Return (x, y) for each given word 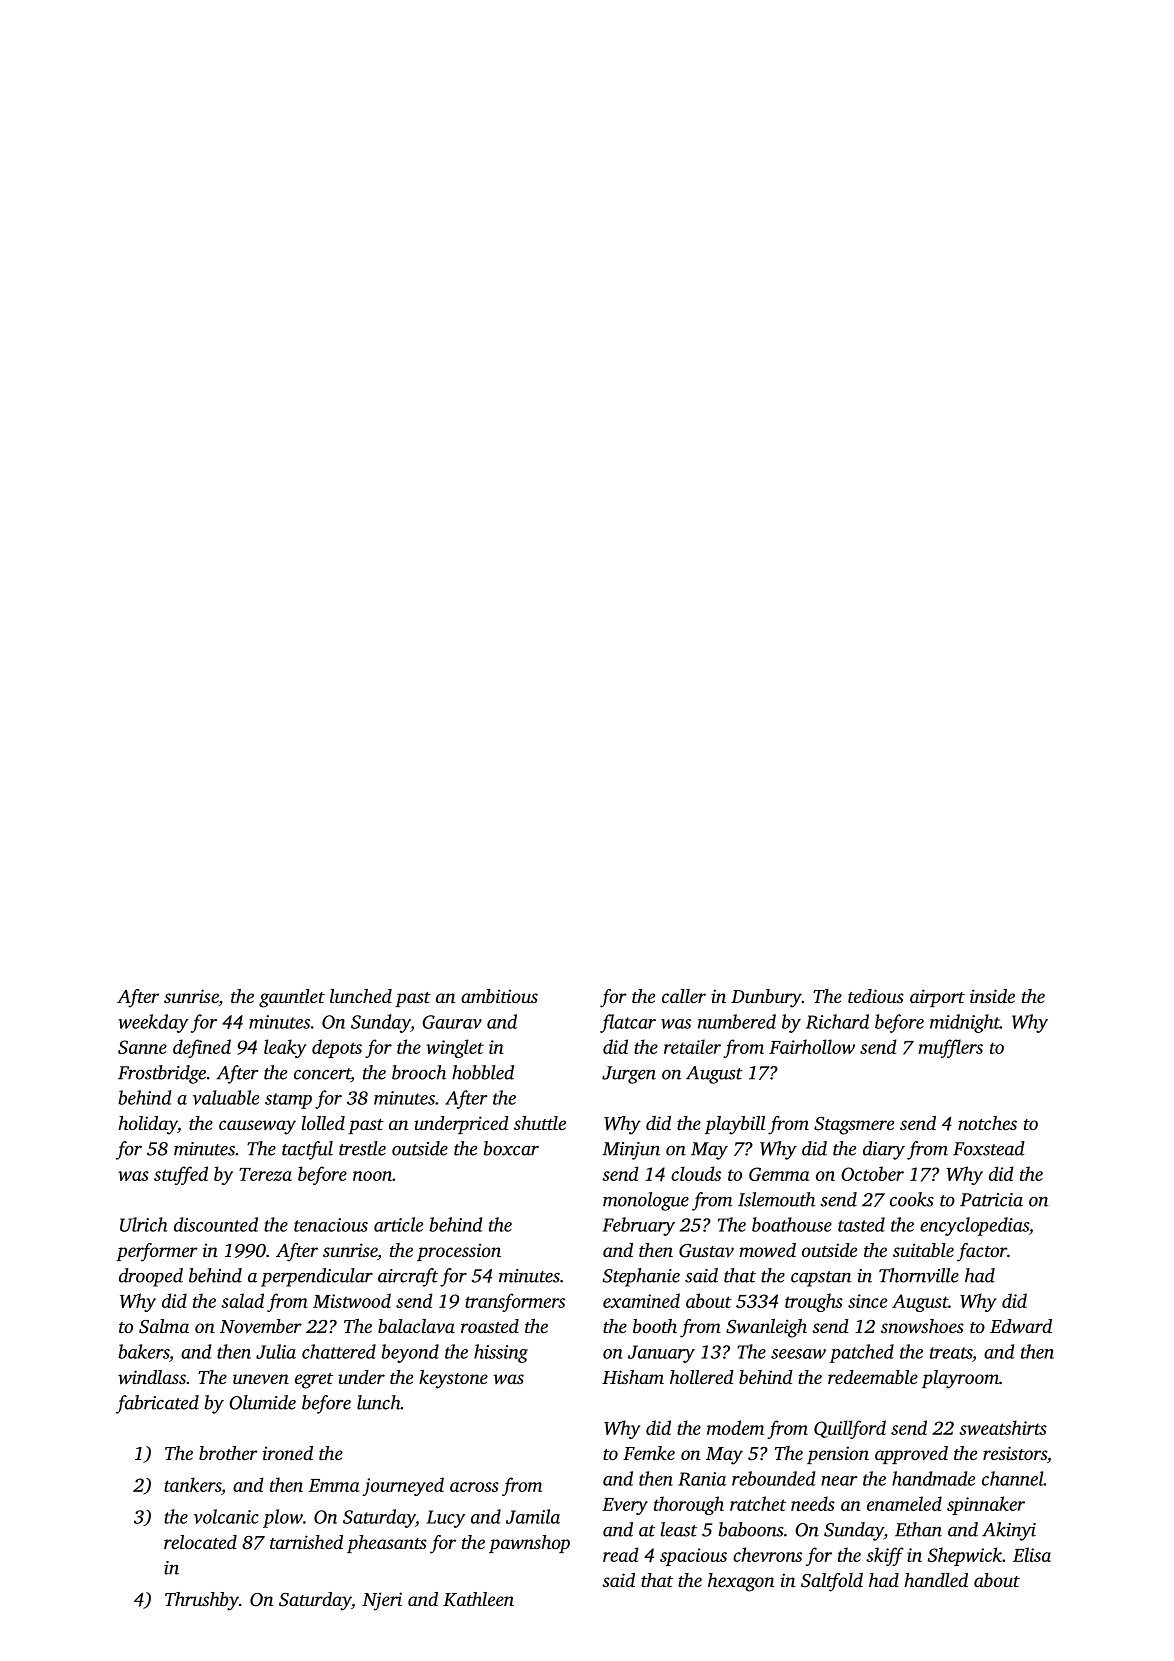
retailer (692, 1046)
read (621, 1554)
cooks (911, 1199)
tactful (307, 1150)
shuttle (540, 1123)
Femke (649, 1453)
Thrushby (202, 1601)
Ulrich (144, 1224)
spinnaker (986, 1505)
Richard (837, 1021)
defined (202, 1048)
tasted (861, 1224)
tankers (192, 1484)
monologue (646, 1201)
